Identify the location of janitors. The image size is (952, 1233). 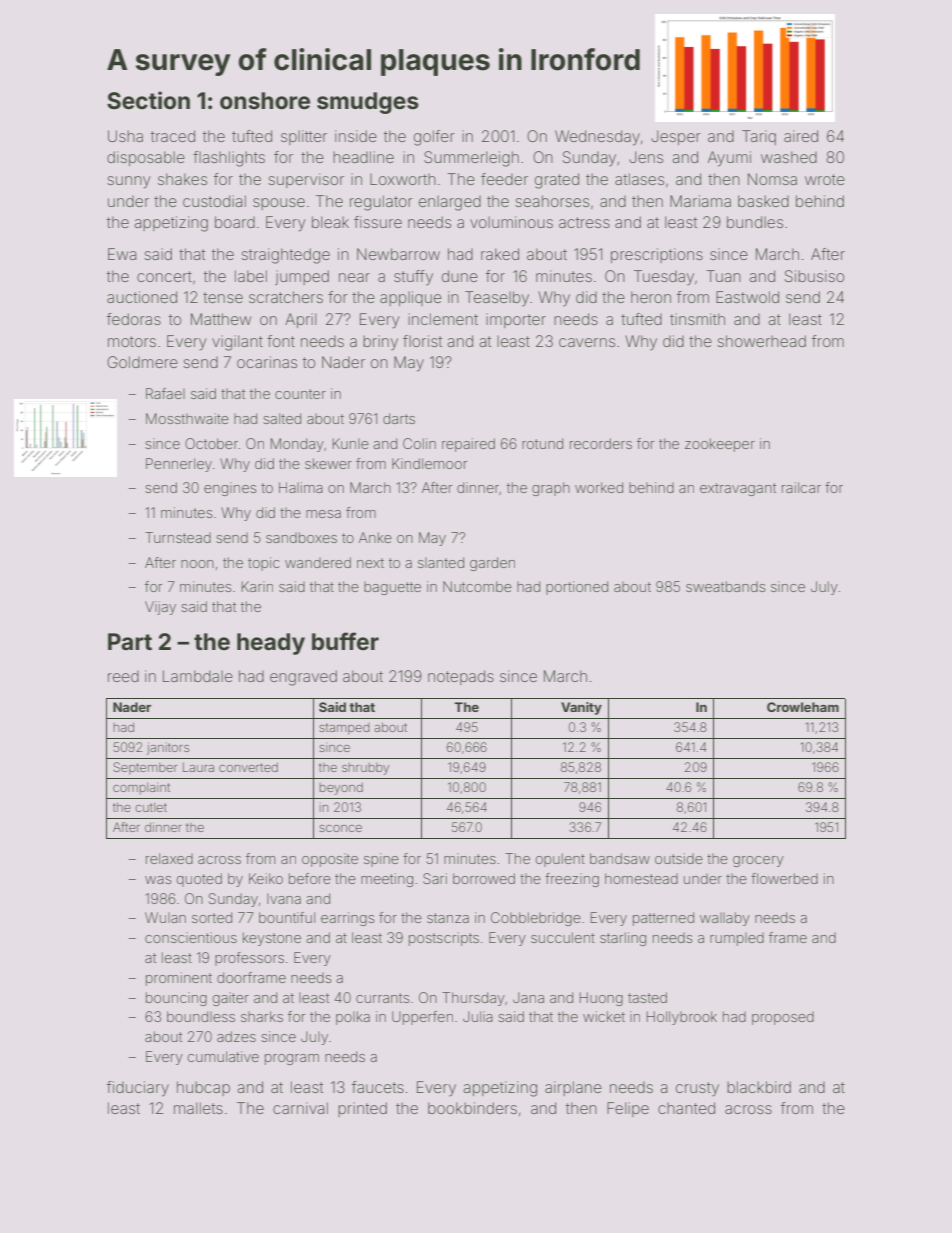
(168, 748).
